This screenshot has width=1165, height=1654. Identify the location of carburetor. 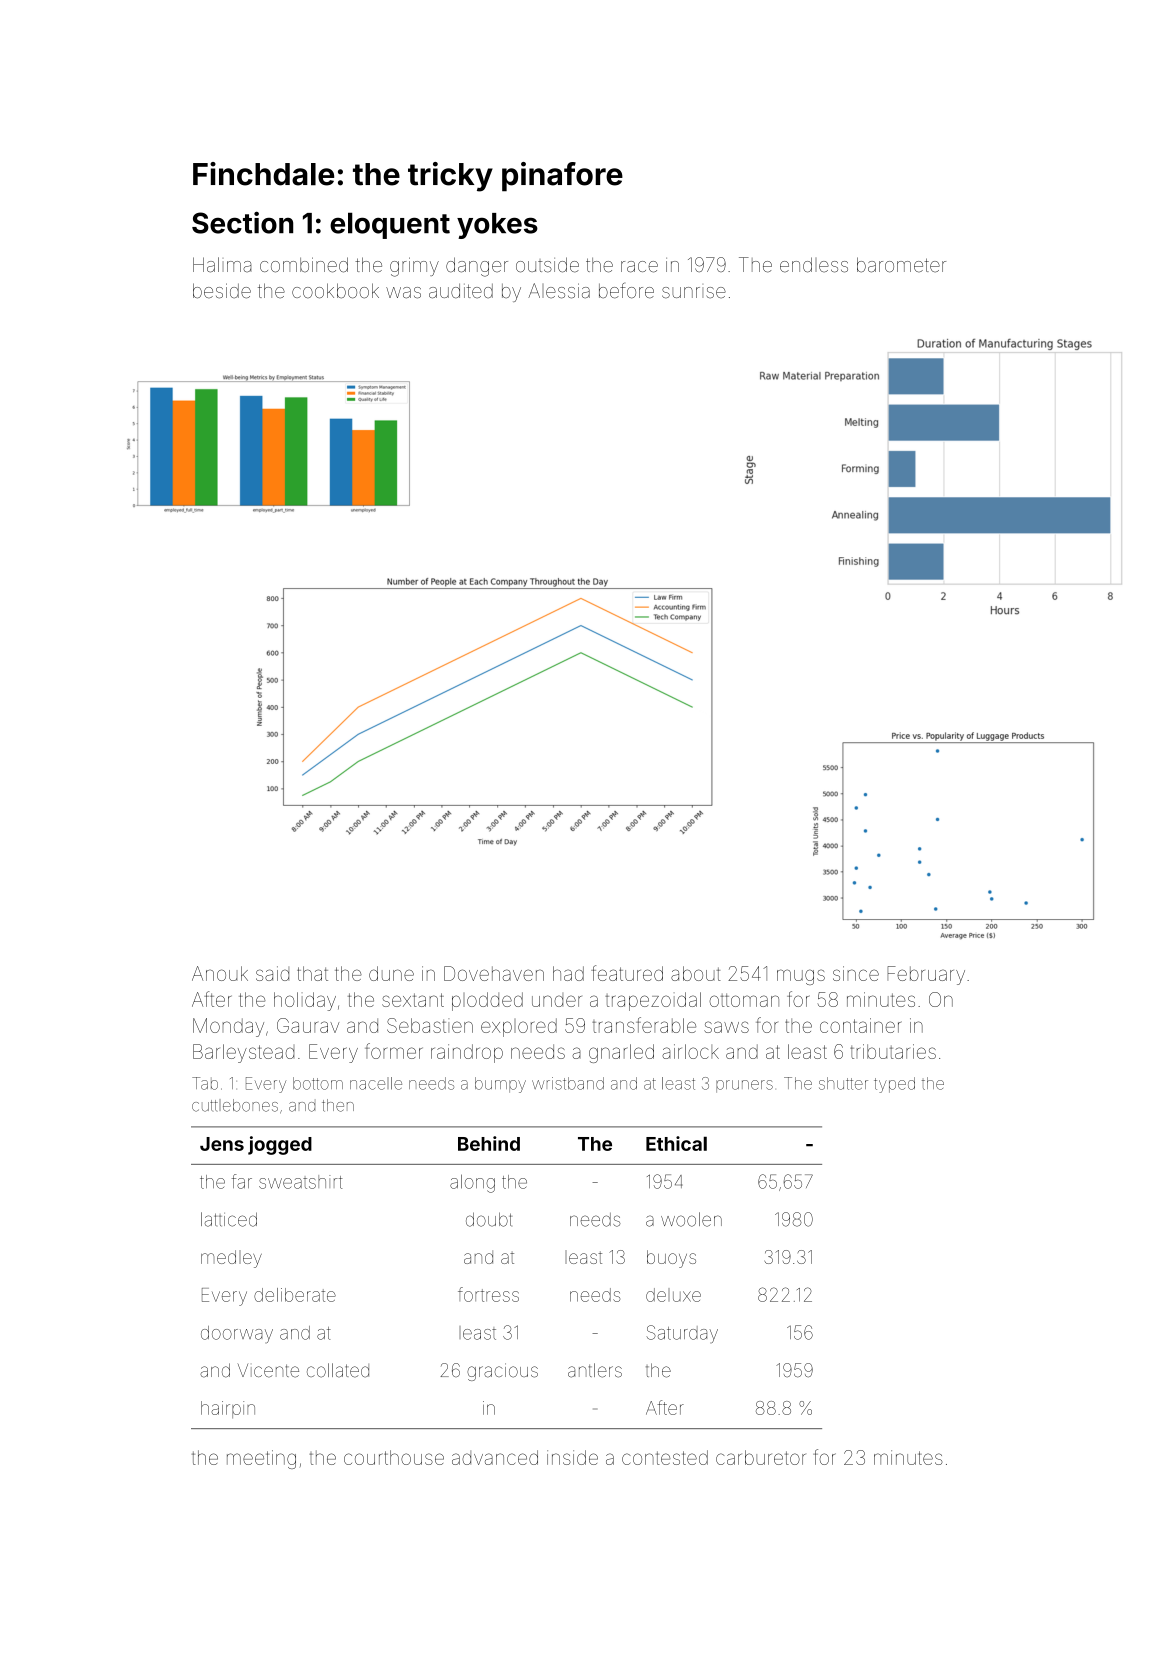
(761, 1457).
